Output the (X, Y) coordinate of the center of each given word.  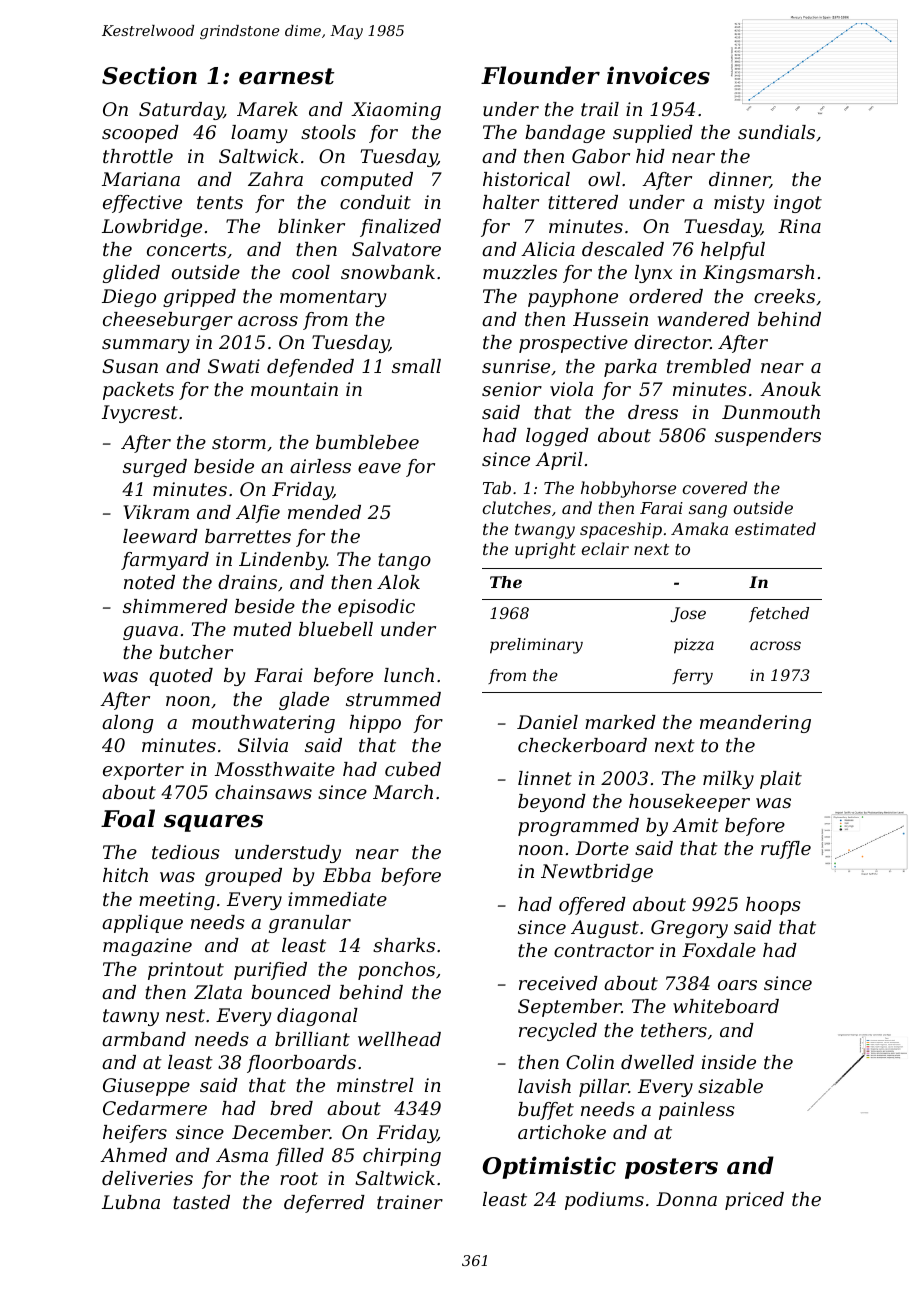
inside (729, 1062)
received (558, 983)
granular (310, 924)
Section (149, 75)
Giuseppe (146, 1087)
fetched (779, 614)
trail (600, 109)
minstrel (375, 1085)
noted (149, 582)
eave (379, 468)
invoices (658, 75)
